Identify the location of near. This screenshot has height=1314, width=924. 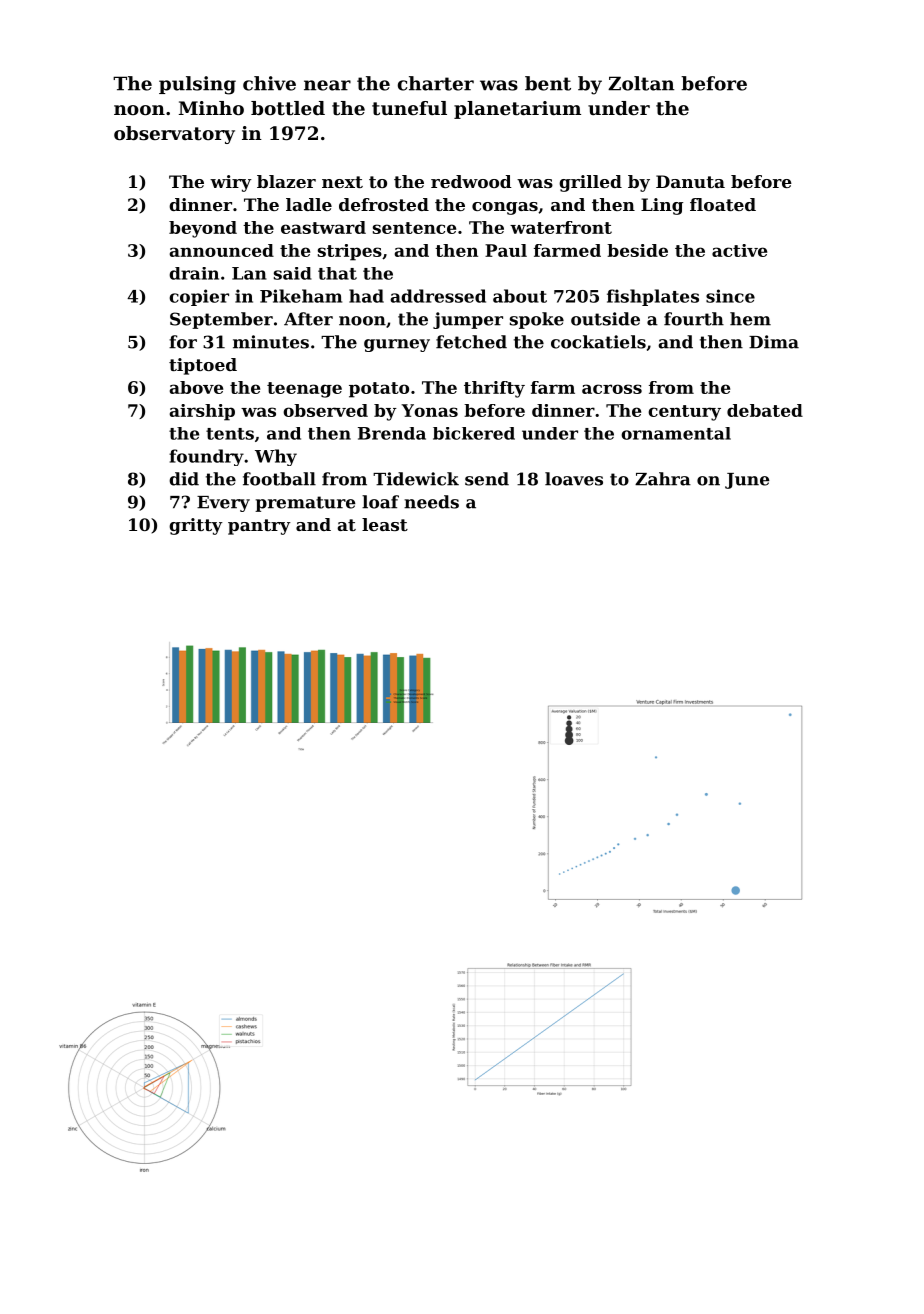
(327, 85).
